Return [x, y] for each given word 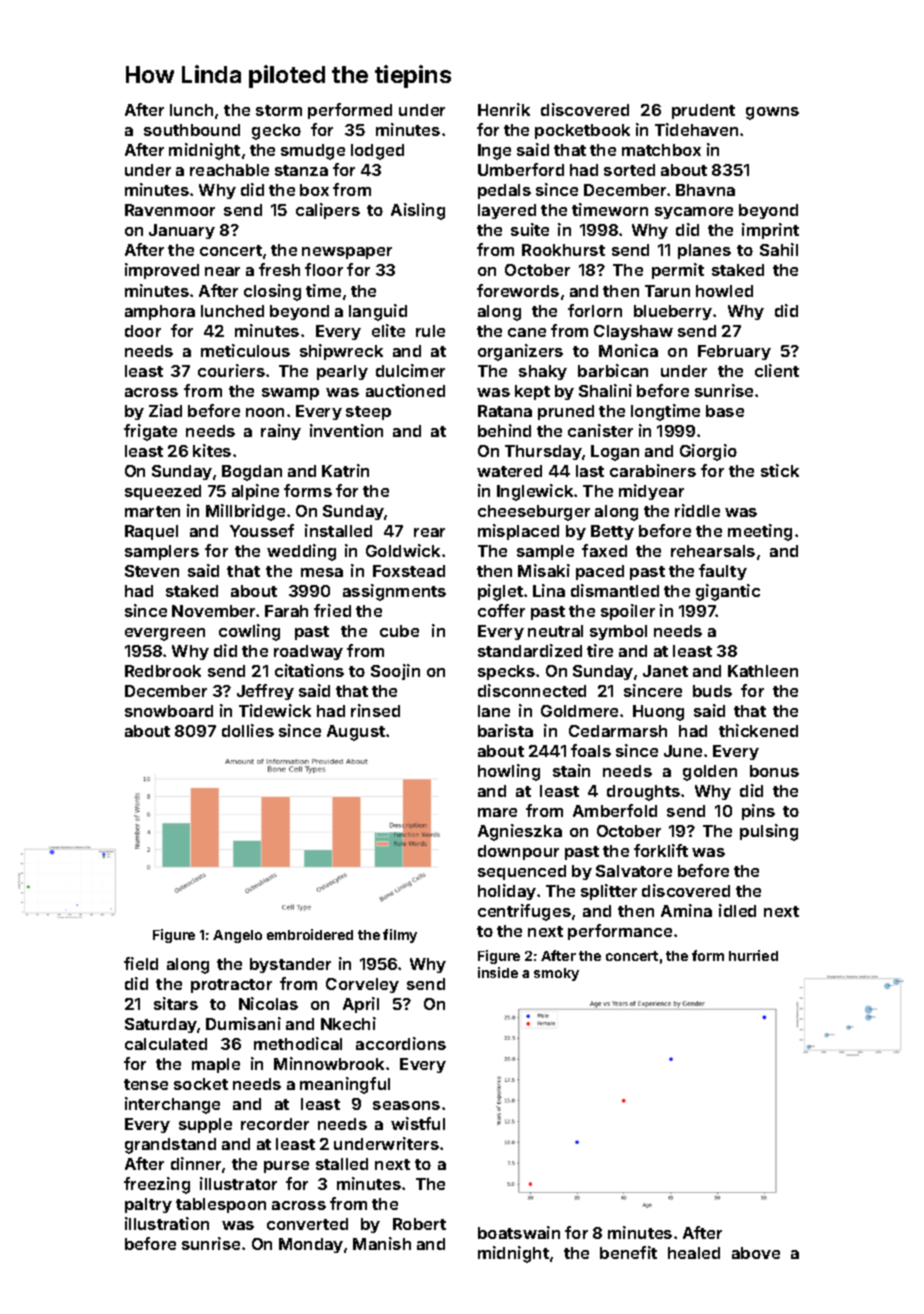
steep [368, 413]
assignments [394, 592]
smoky [556, 974]
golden [710, 773]
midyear [651, 492]
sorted [629, 170]
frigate [150, 432]
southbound [192, 130]
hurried [753, 955]
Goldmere [579, 711]
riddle [697, 510]
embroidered [310, 934]
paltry [148, 1205]
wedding [301, 552]
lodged [377, 152]
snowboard [169, 711]
